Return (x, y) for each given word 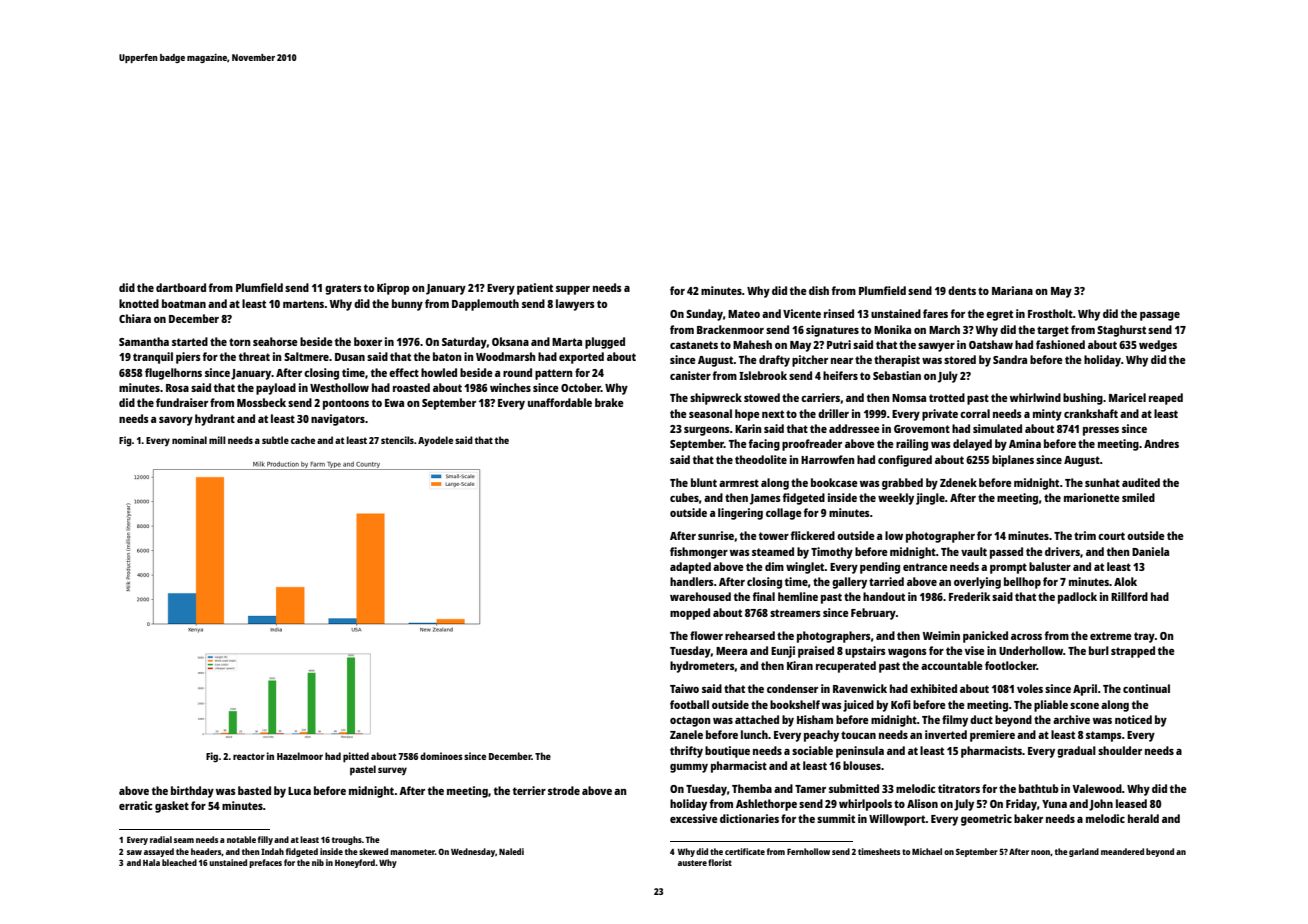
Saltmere (306, 356)
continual (1146, 688)
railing (912, 445)
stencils (397, 440)
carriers (820, 397)
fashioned (1060, 344)
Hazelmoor (300, 756)
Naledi (511, 851)
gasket (172, 807)
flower (706, 635)
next (773, 414)
